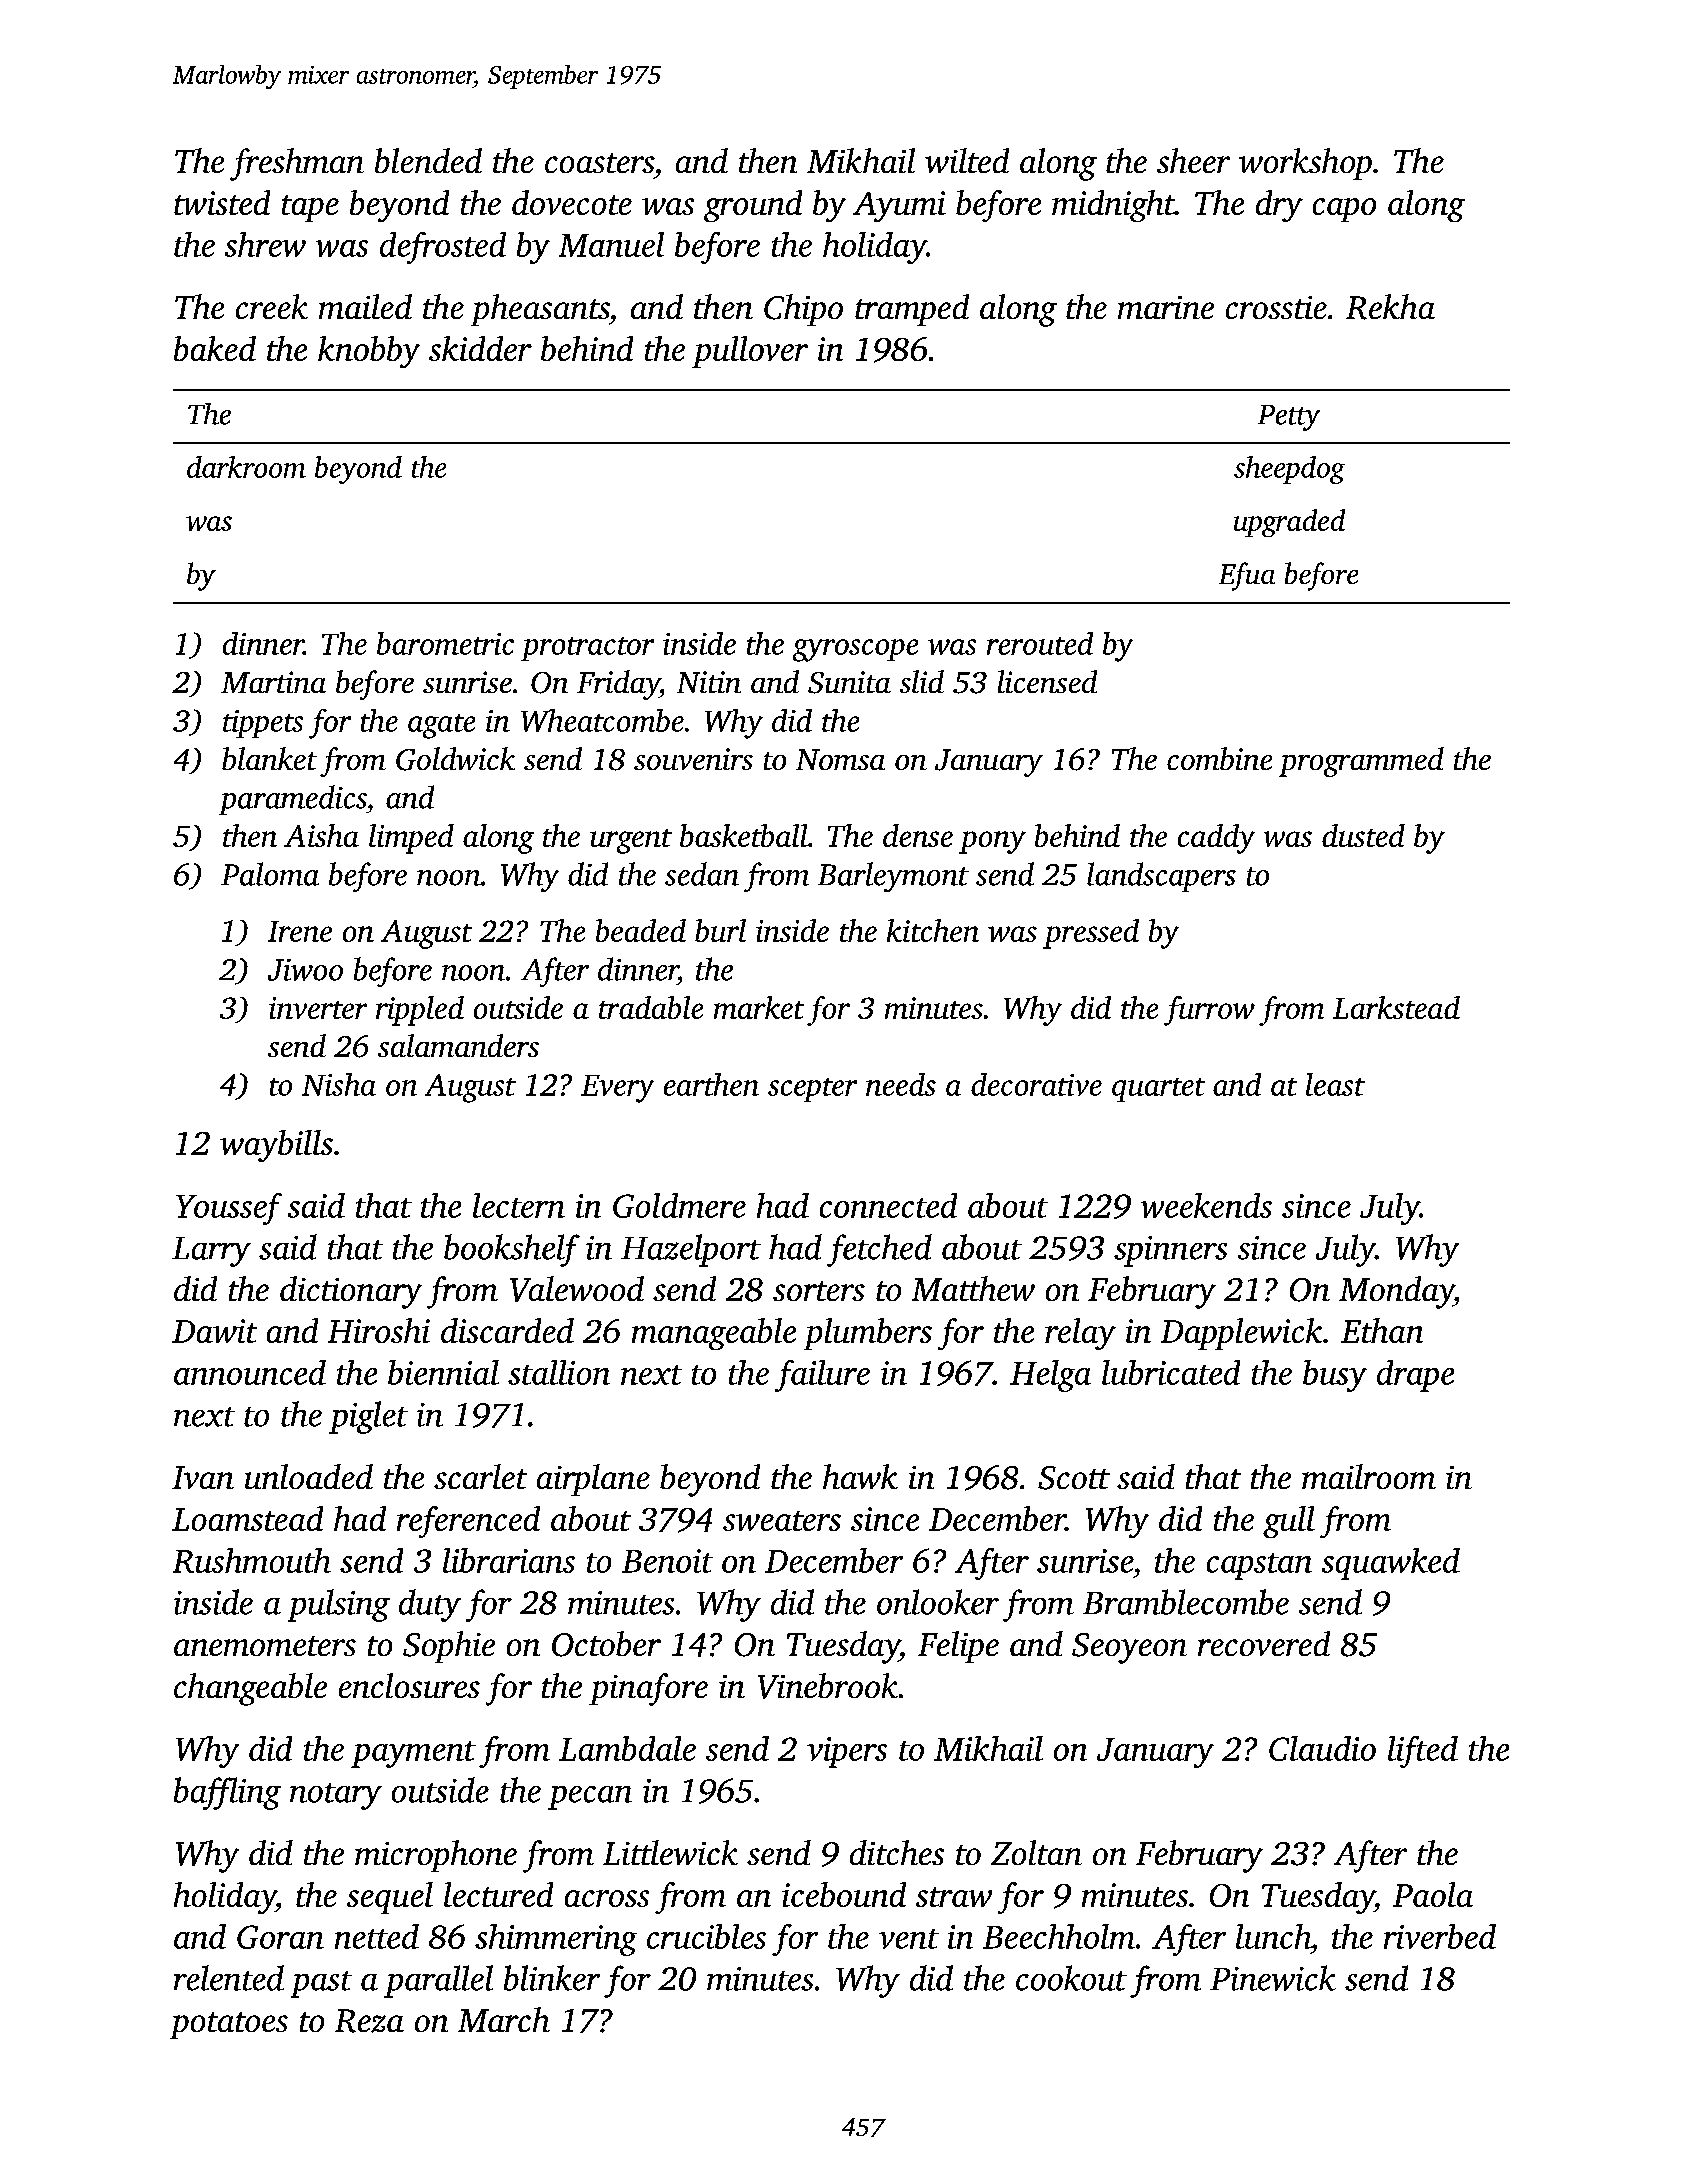  Describe the element at coordinates (519, 1205) in the page. I see `lectern` at that location.
